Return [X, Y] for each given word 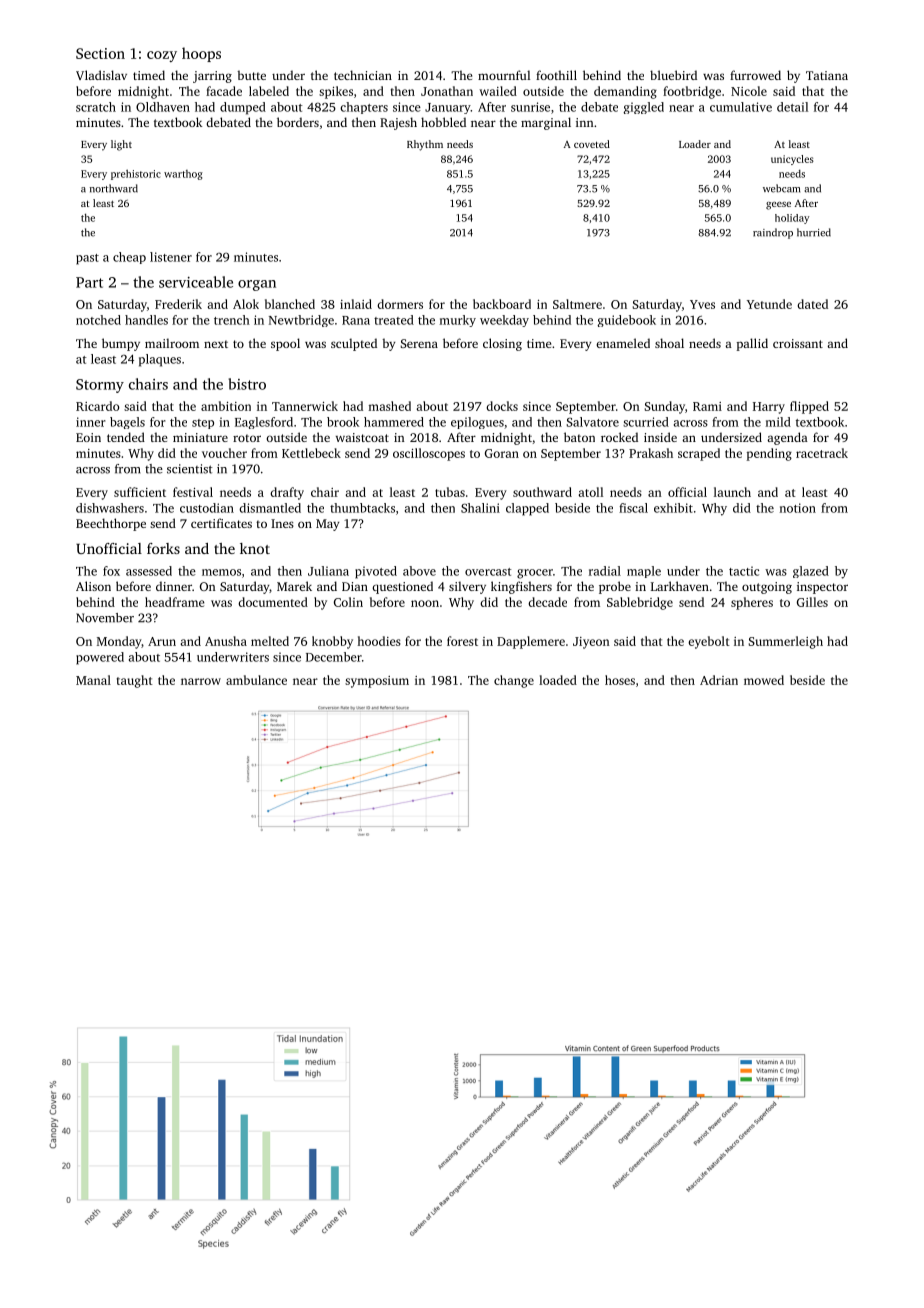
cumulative [741, 107]
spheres [752, 603]
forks [163, 548]
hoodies [379, 641]
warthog [183, 175]
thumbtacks [362, 508]
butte [251, 75]
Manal [93, 680]
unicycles [792, 160]
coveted [592, 144]
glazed [811, 572]
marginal [546, 123]
